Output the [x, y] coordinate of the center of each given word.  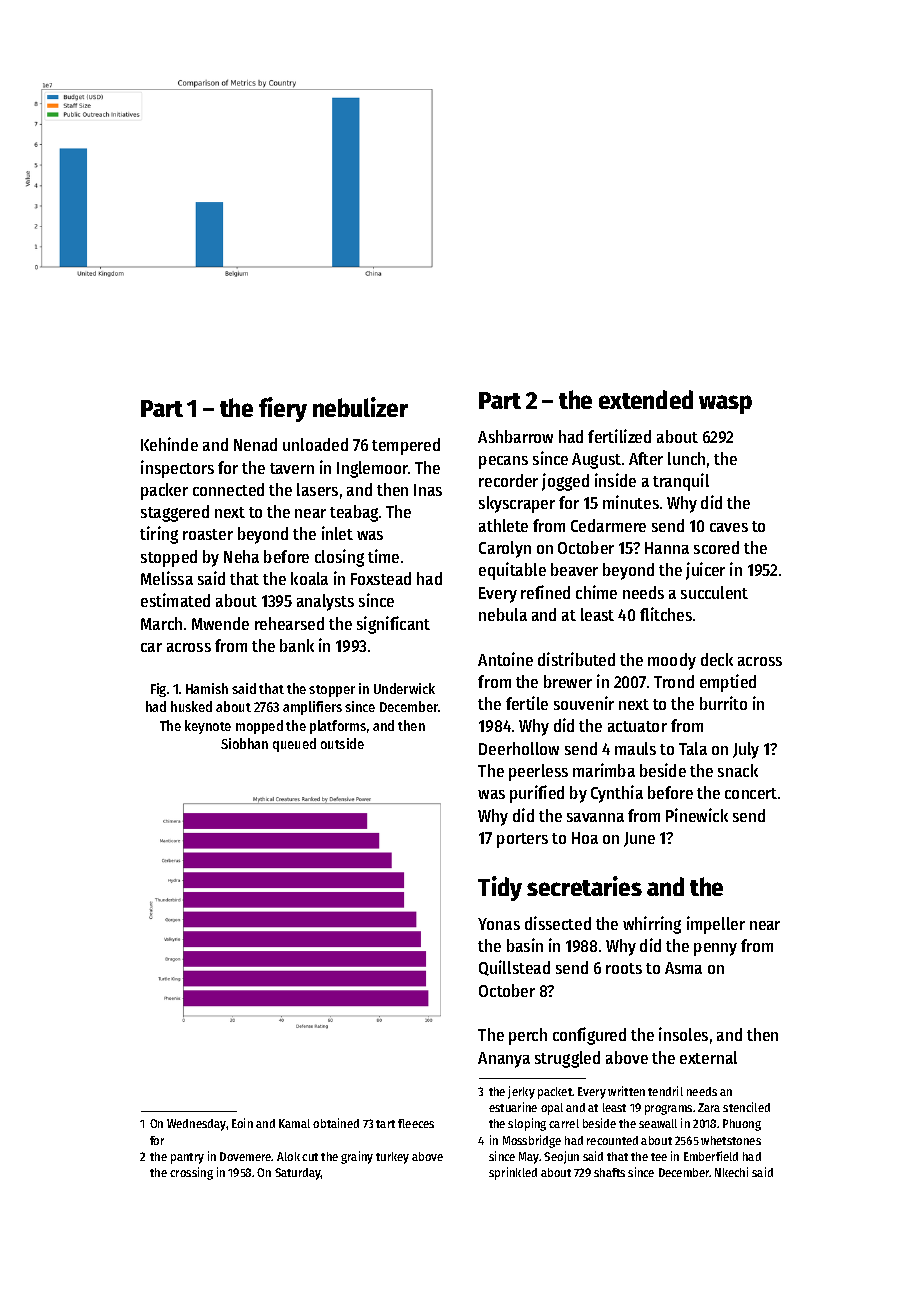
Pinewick [697, 815]
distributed [576, 659]
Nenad [255, 444]
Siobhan [244, 743]
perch [528, 1036]
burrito [723, 703]
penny [715, 949]
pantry [187, 1158]
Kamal [294, 1123]
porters [522, 840]
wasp [725, 404]
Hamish [207, 688]
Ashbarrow [515, 436]
